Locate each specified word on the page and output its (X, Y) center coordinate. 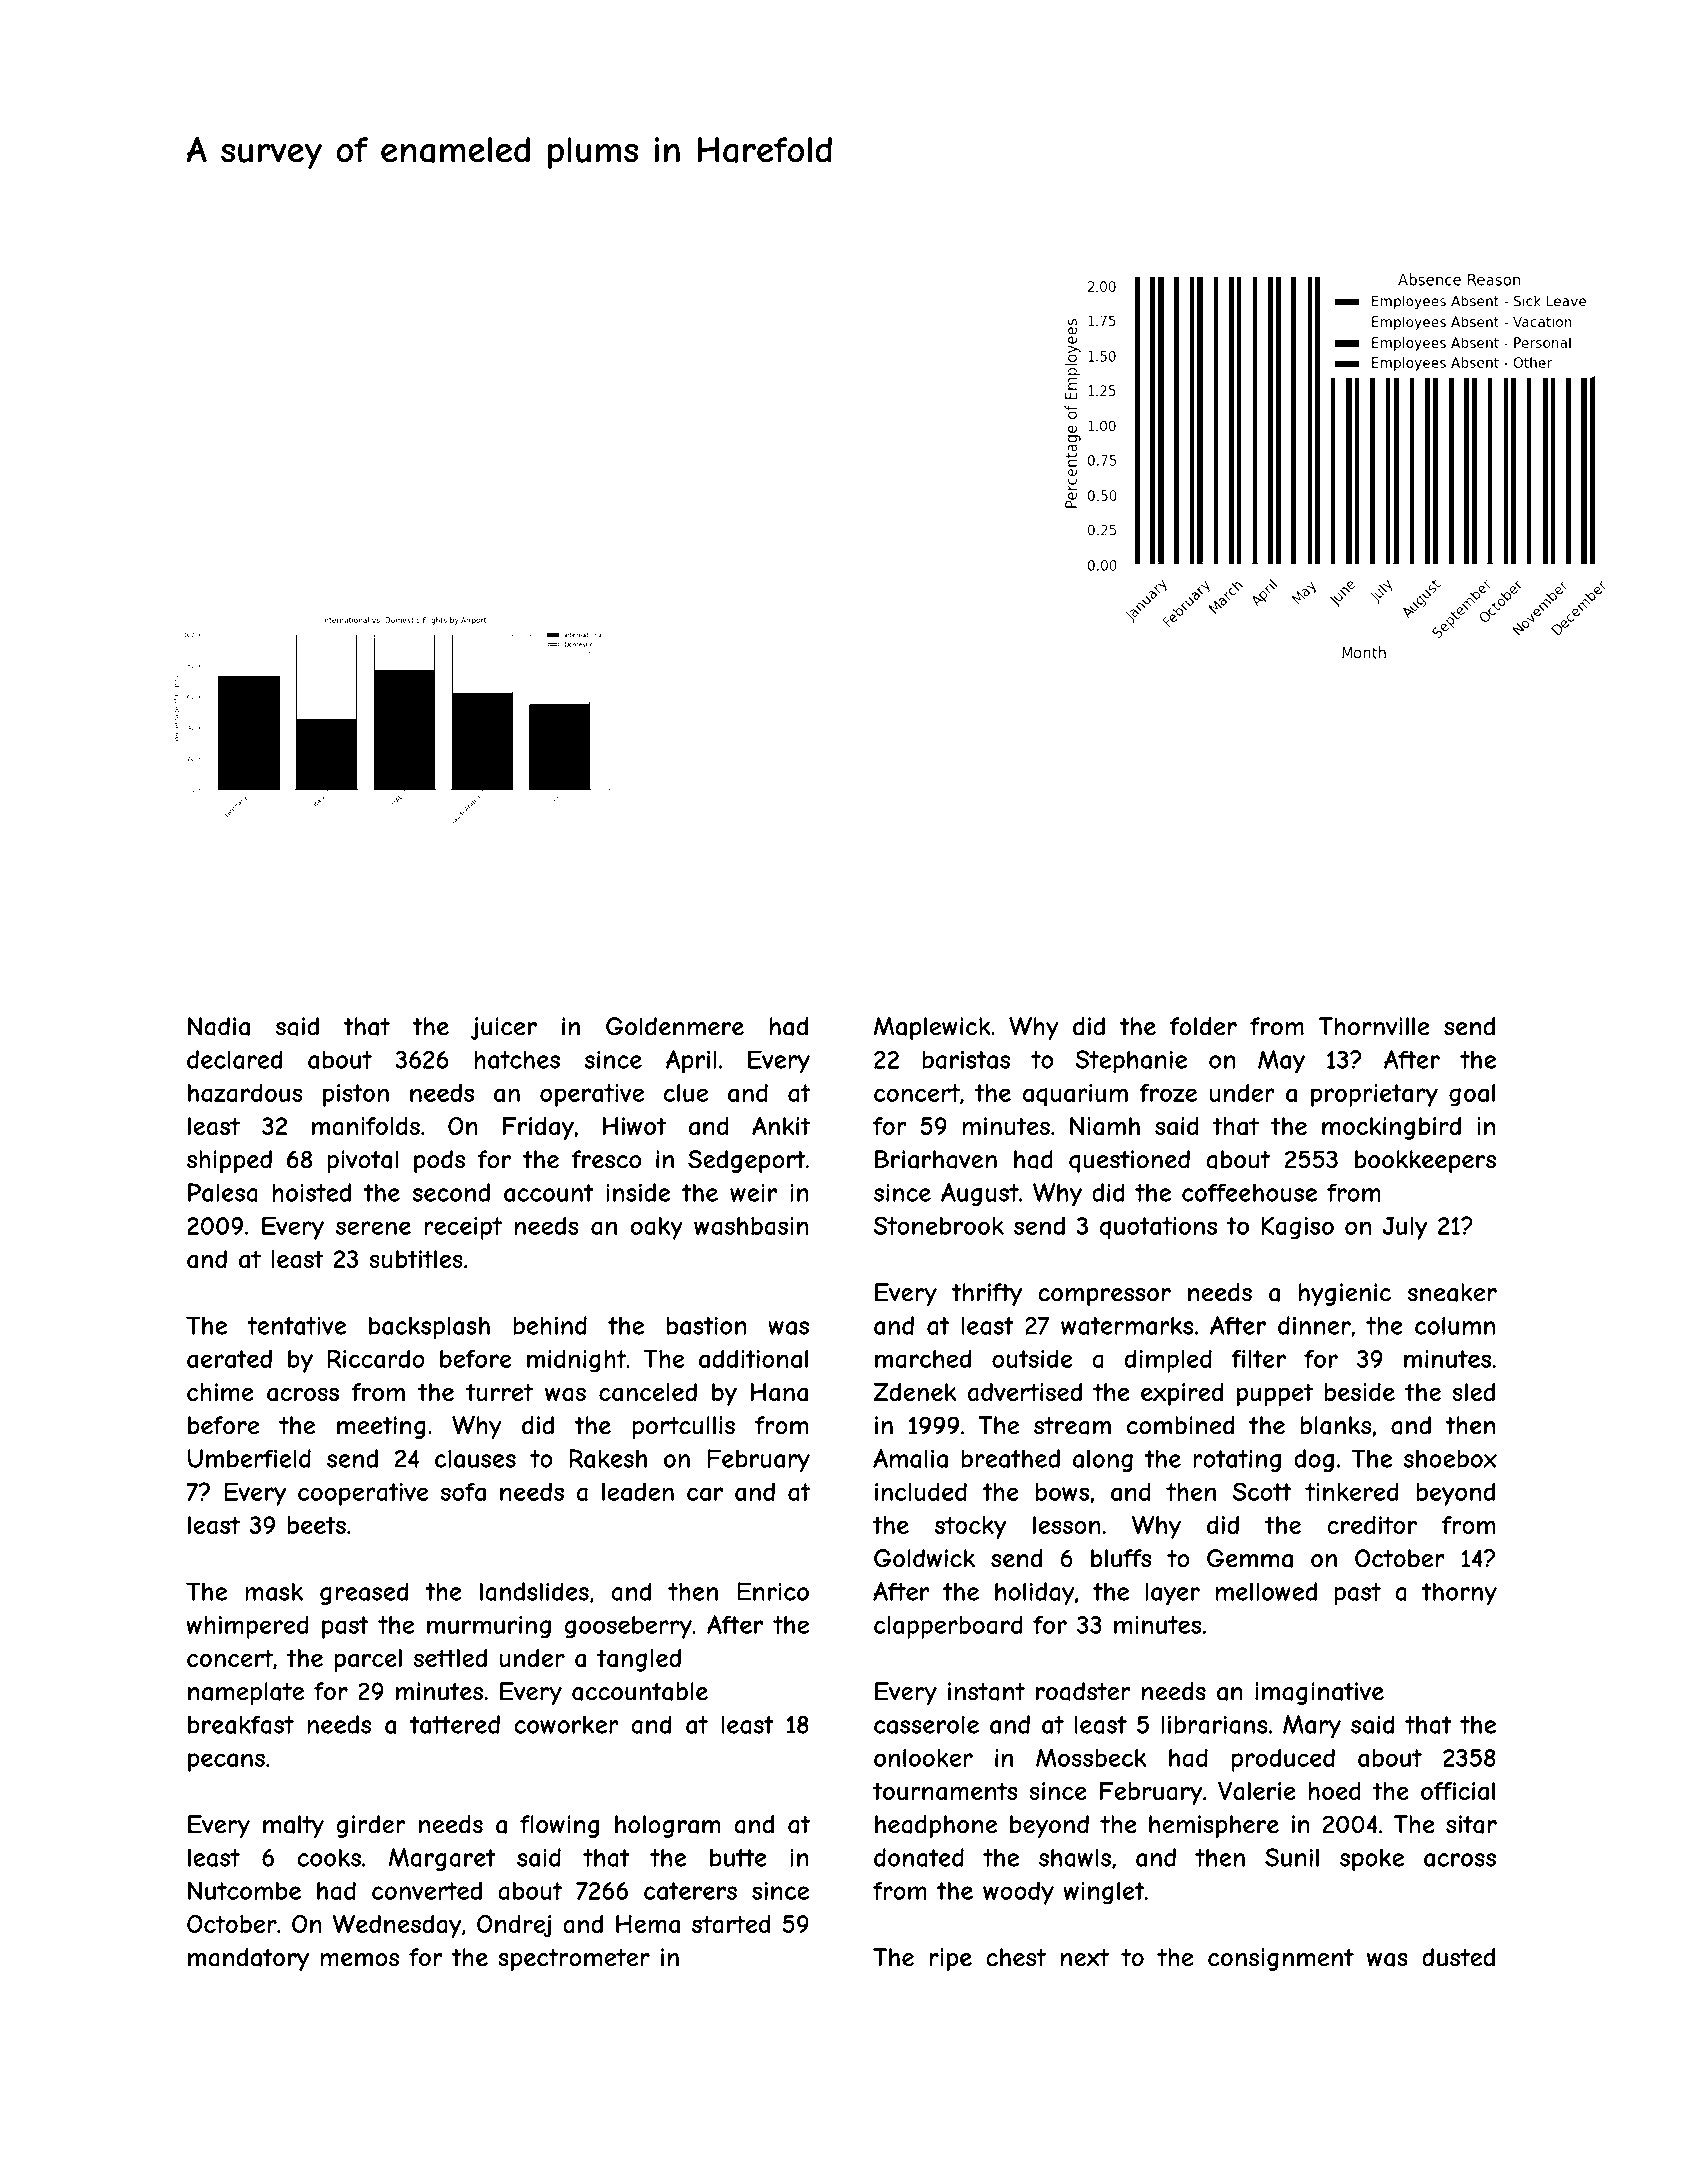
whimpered (247, 1627)
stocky (970, 1527)
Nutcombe (244, 1890)
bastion (706, 1325)
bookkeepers (1425, 1161)
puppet (1275, 1394)
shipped (229, 1161)
